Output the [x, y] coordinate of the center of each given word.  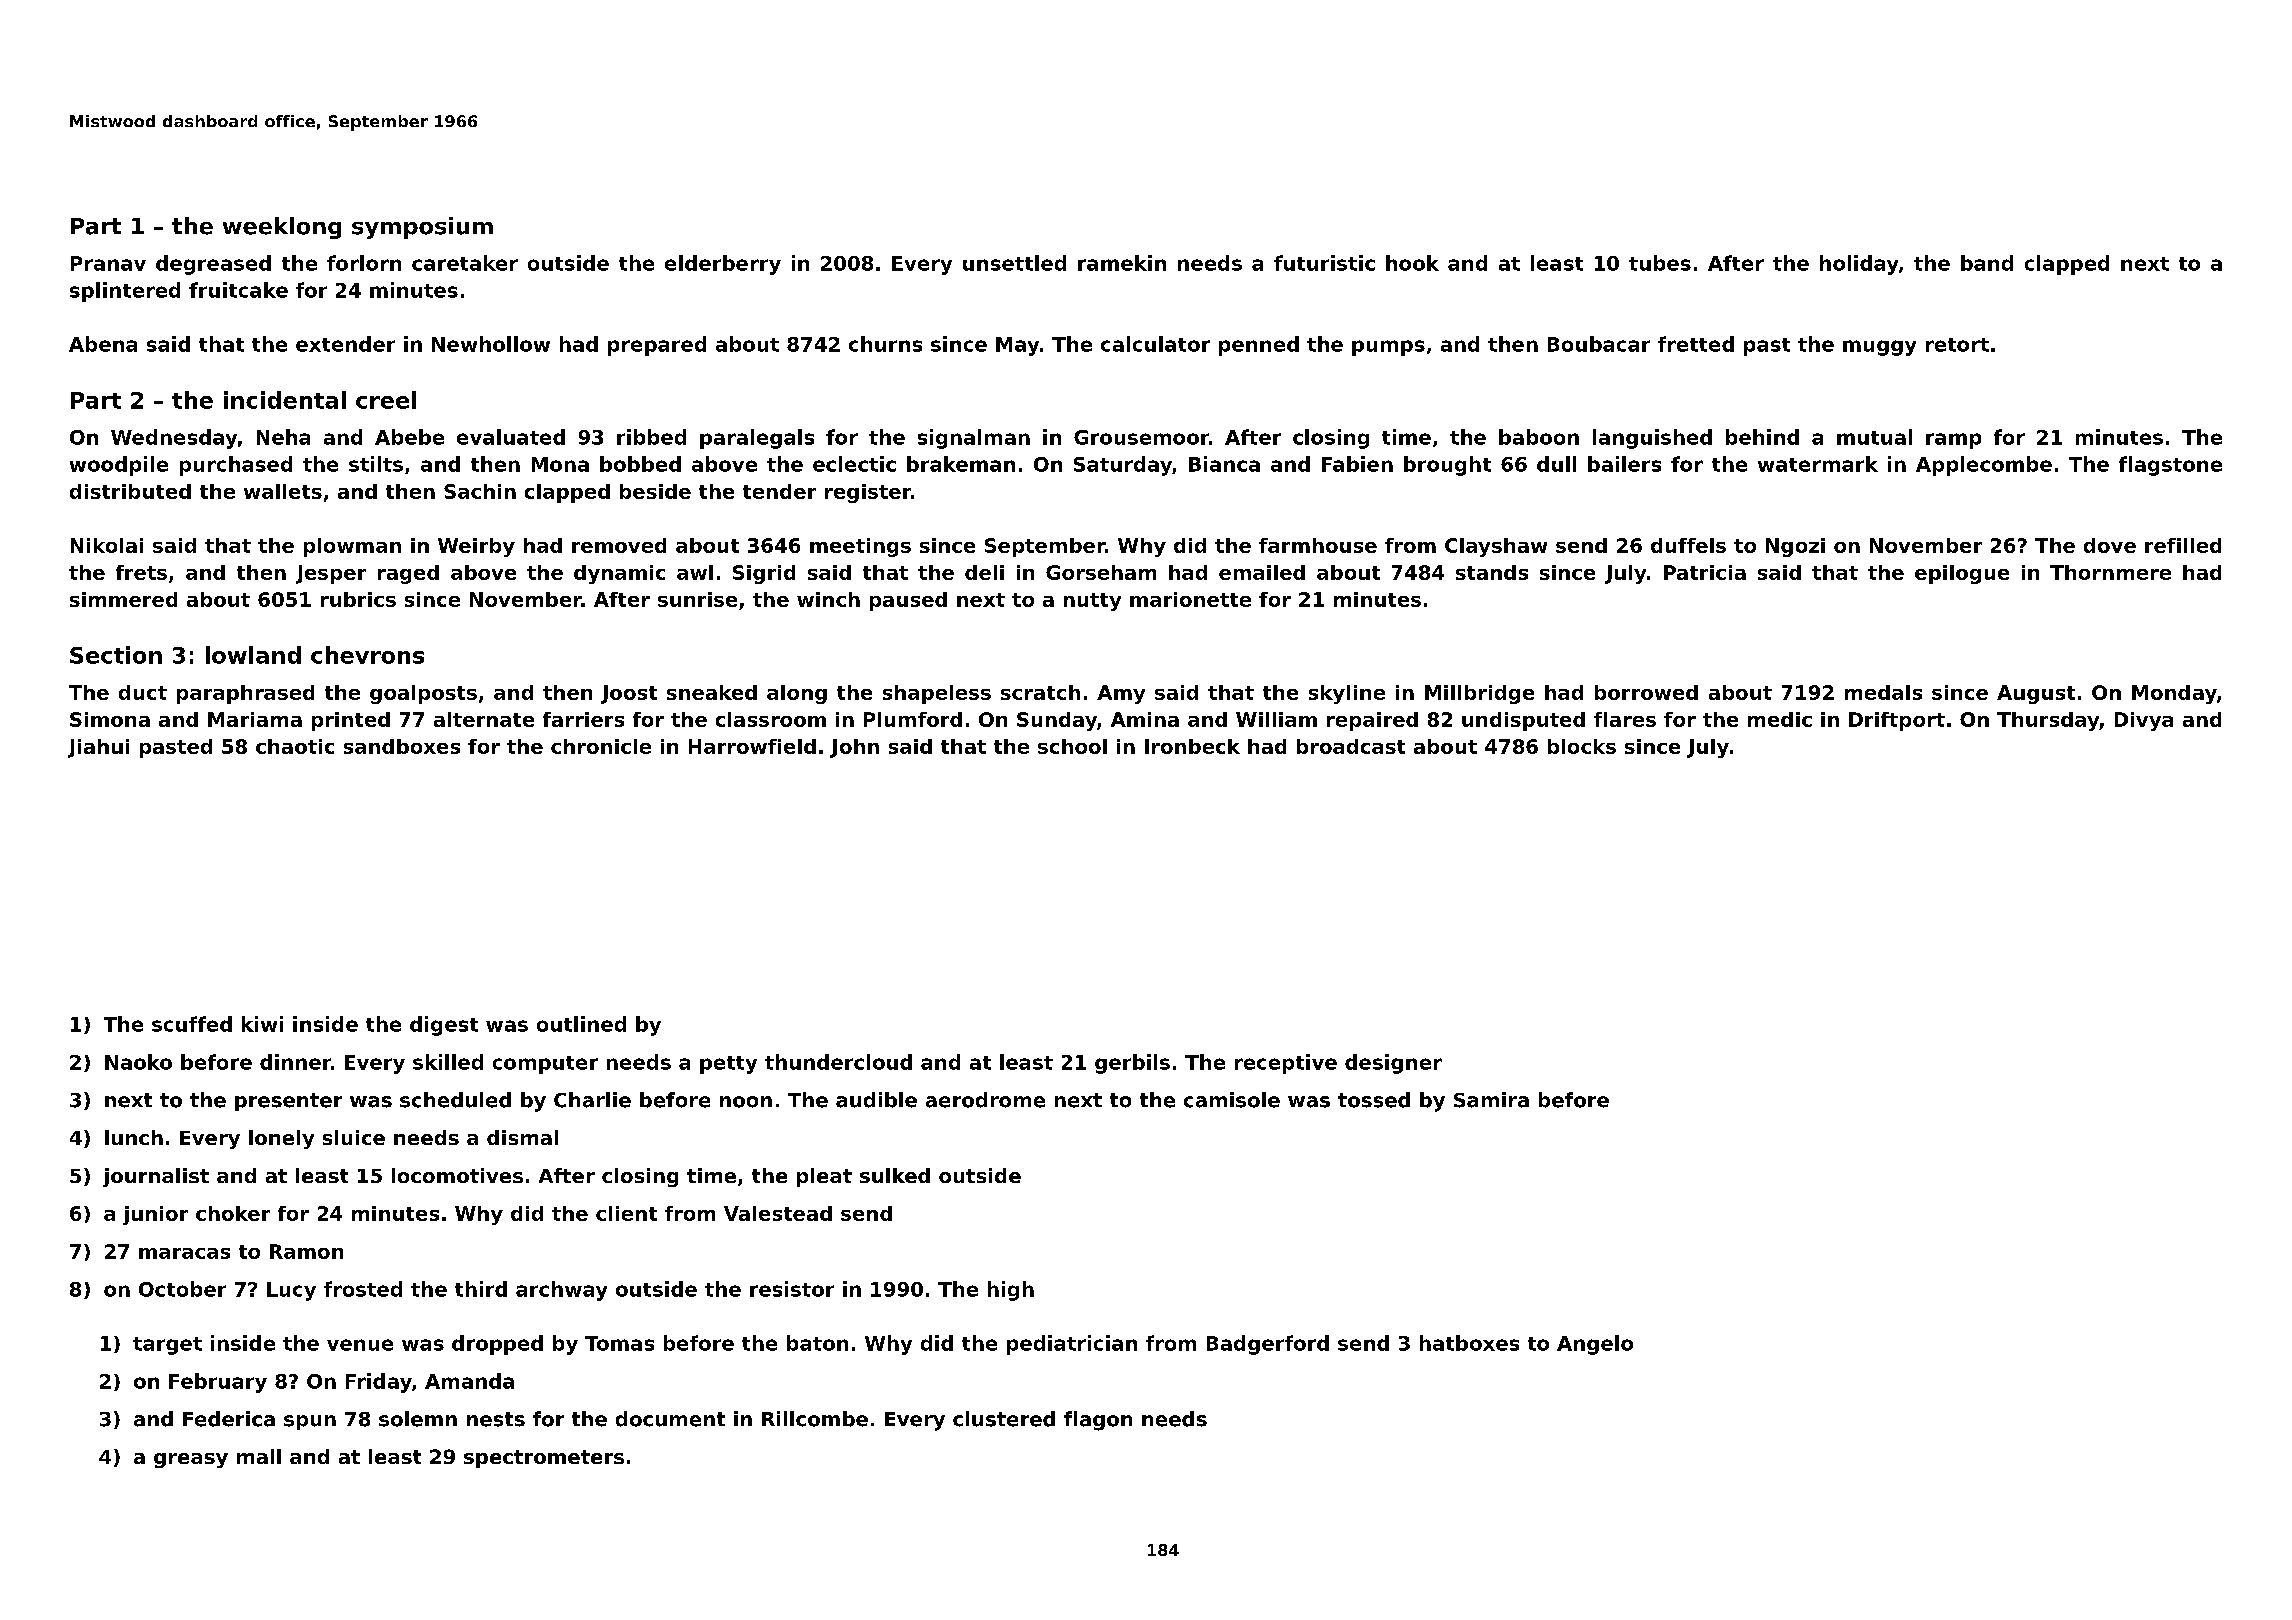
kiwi [262, 1024]
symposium [422, 228]
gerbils [1132, 1064]
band [1987, 263]
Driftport [1897, 721]
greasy [191, 1460]
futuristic [1324, 263]
